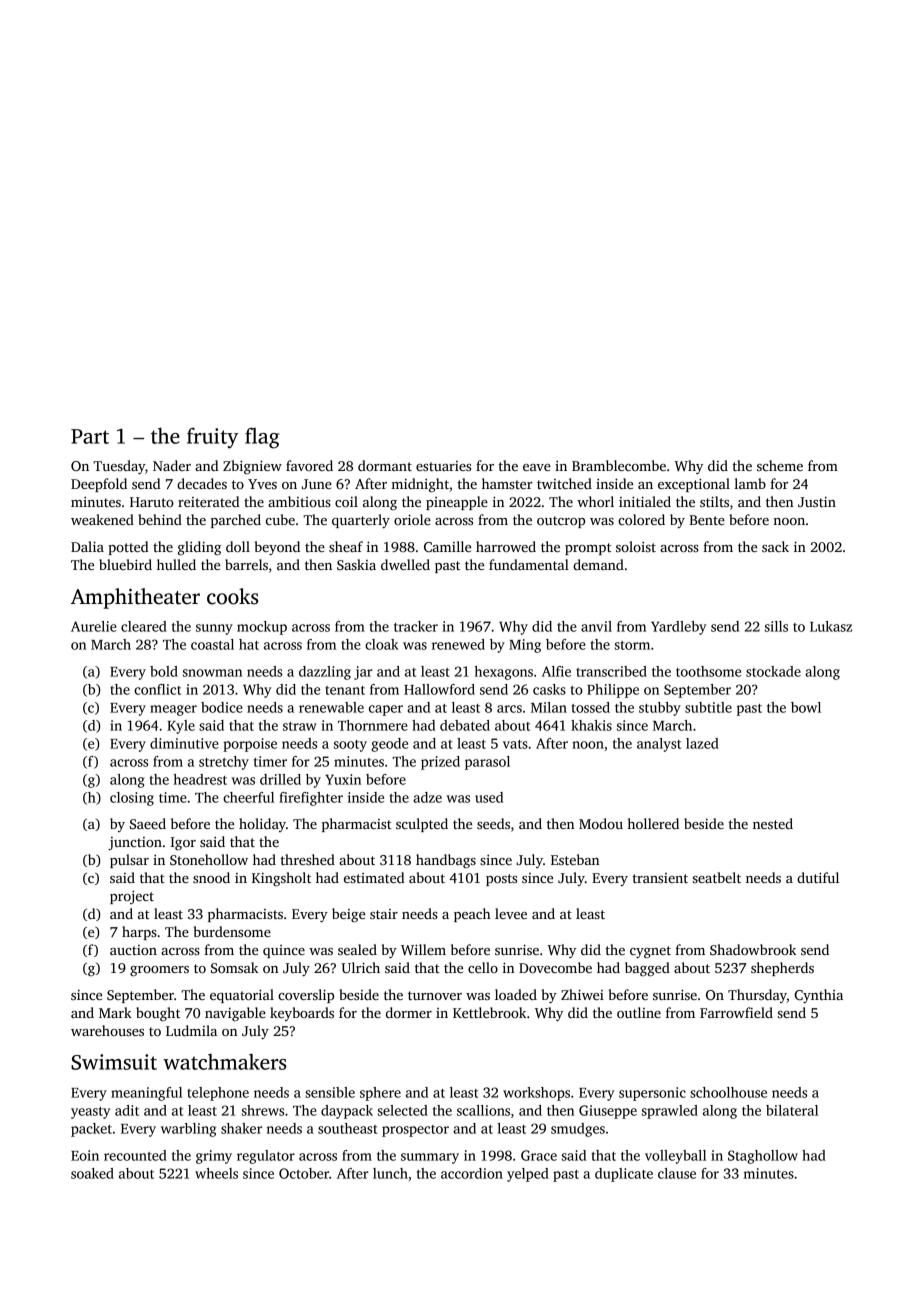  What do you see at coordinates (385, 465) in the page?
I see `dormant` at bounding box center [385, 465].
